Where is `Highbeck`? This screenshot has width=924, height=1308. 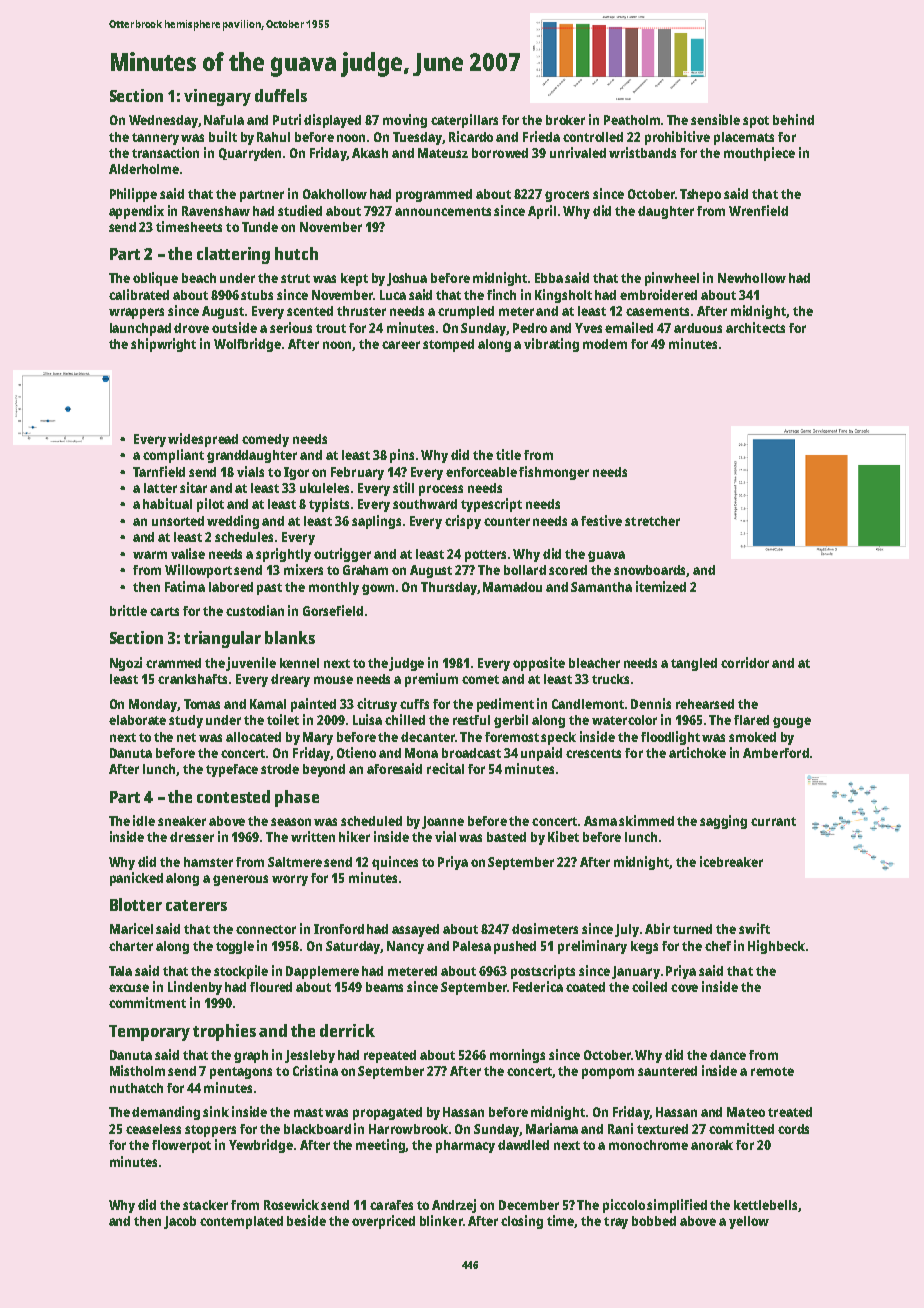 Highbeck is located at coordinates (776, 947).
